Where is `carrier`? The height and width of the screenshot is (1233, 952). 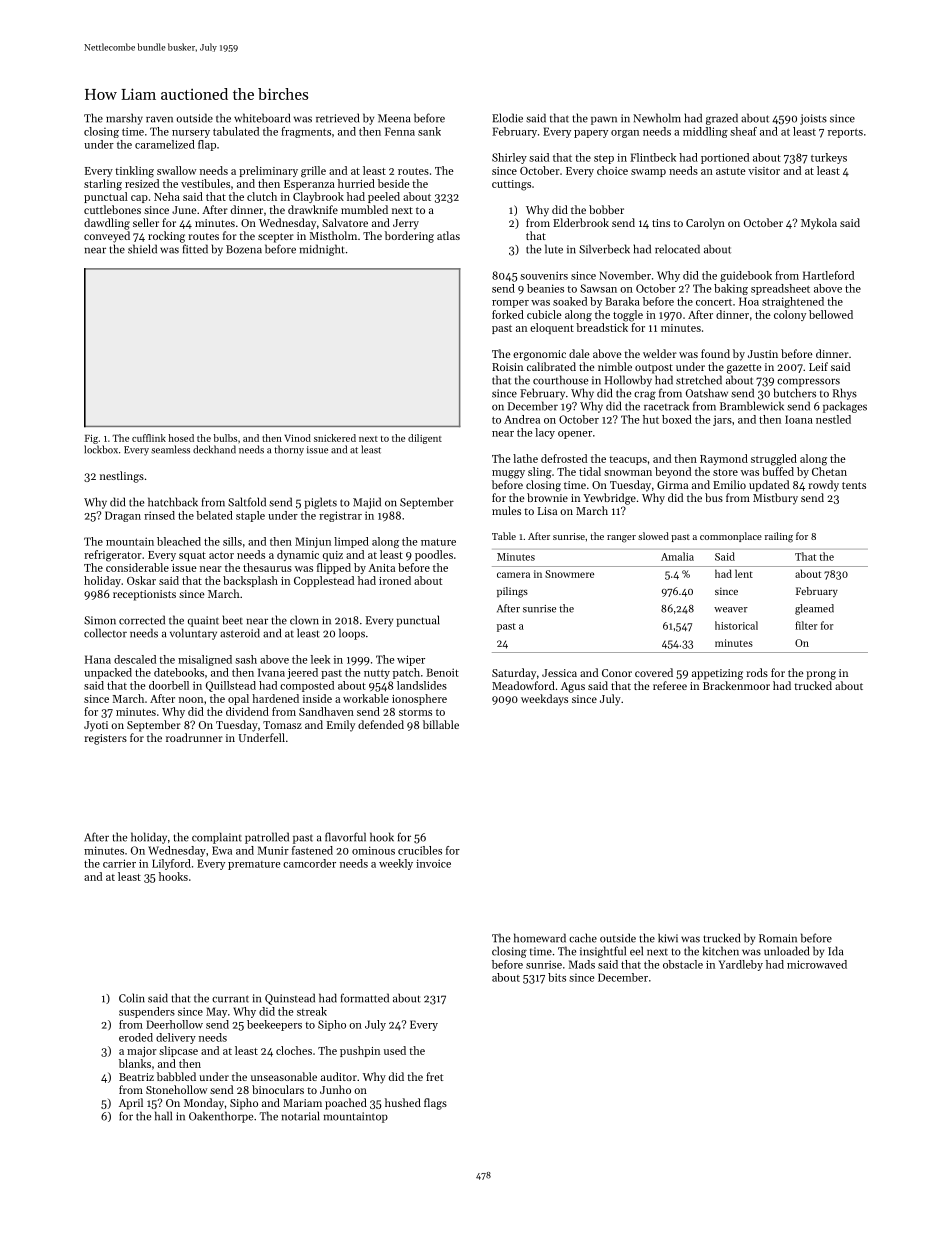 carrier is located at coordinates (119, 863).
